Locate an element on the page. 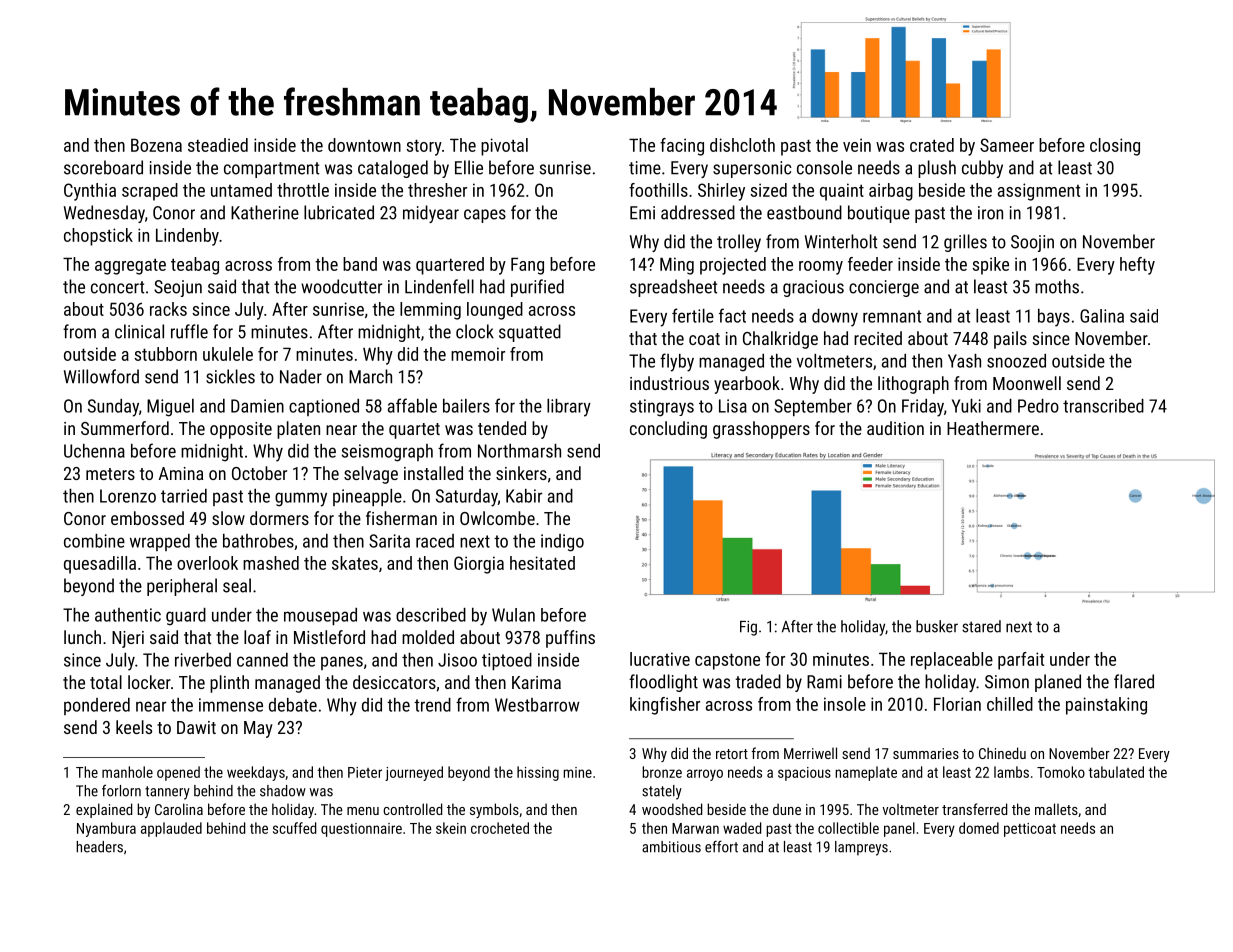 This image has width=1233, height=952. Giorgia is located at coordinates (479, 565).
